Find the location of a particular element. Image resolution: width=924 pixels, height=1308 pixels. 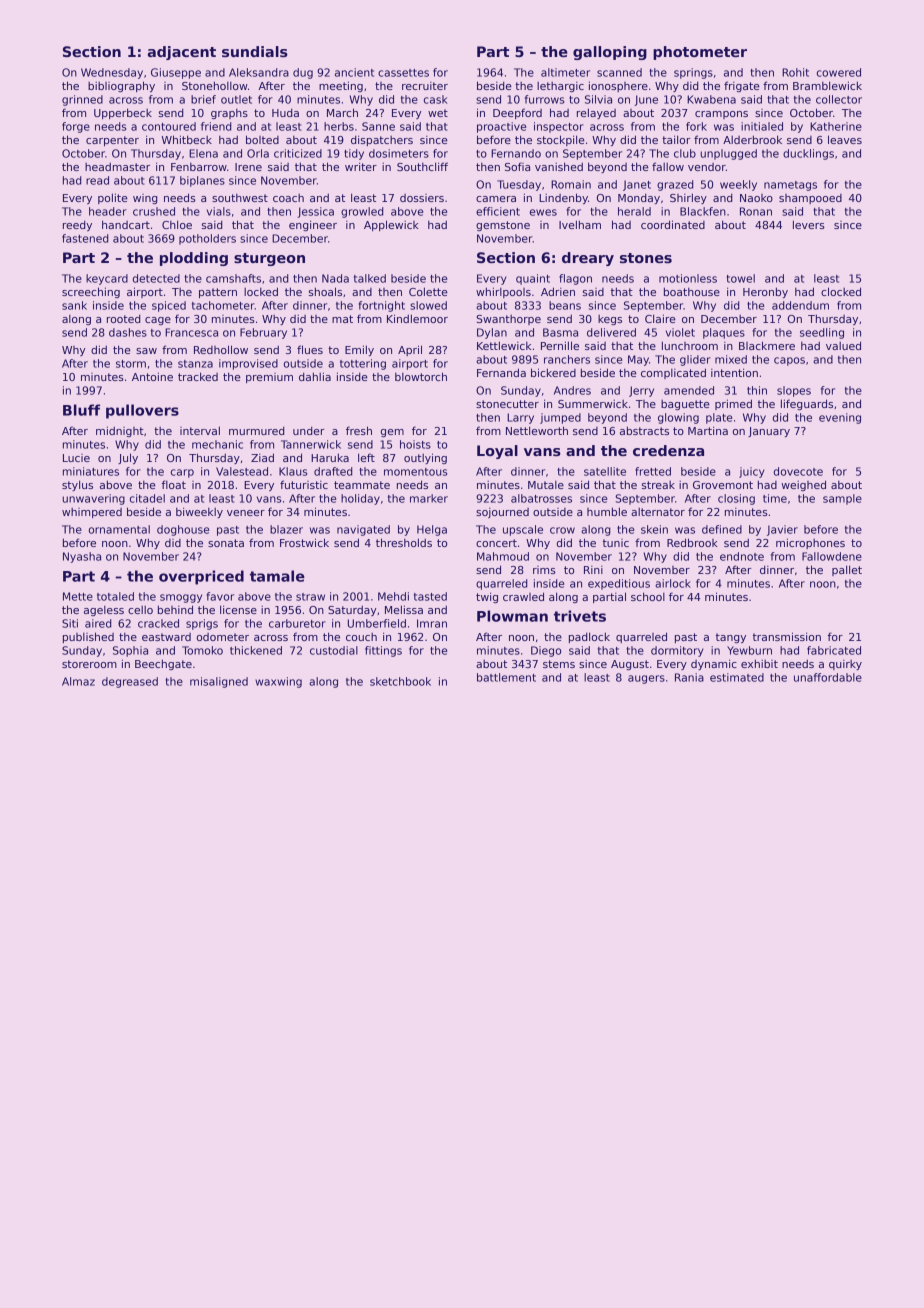

sample is located at coordinates (842, 499).
